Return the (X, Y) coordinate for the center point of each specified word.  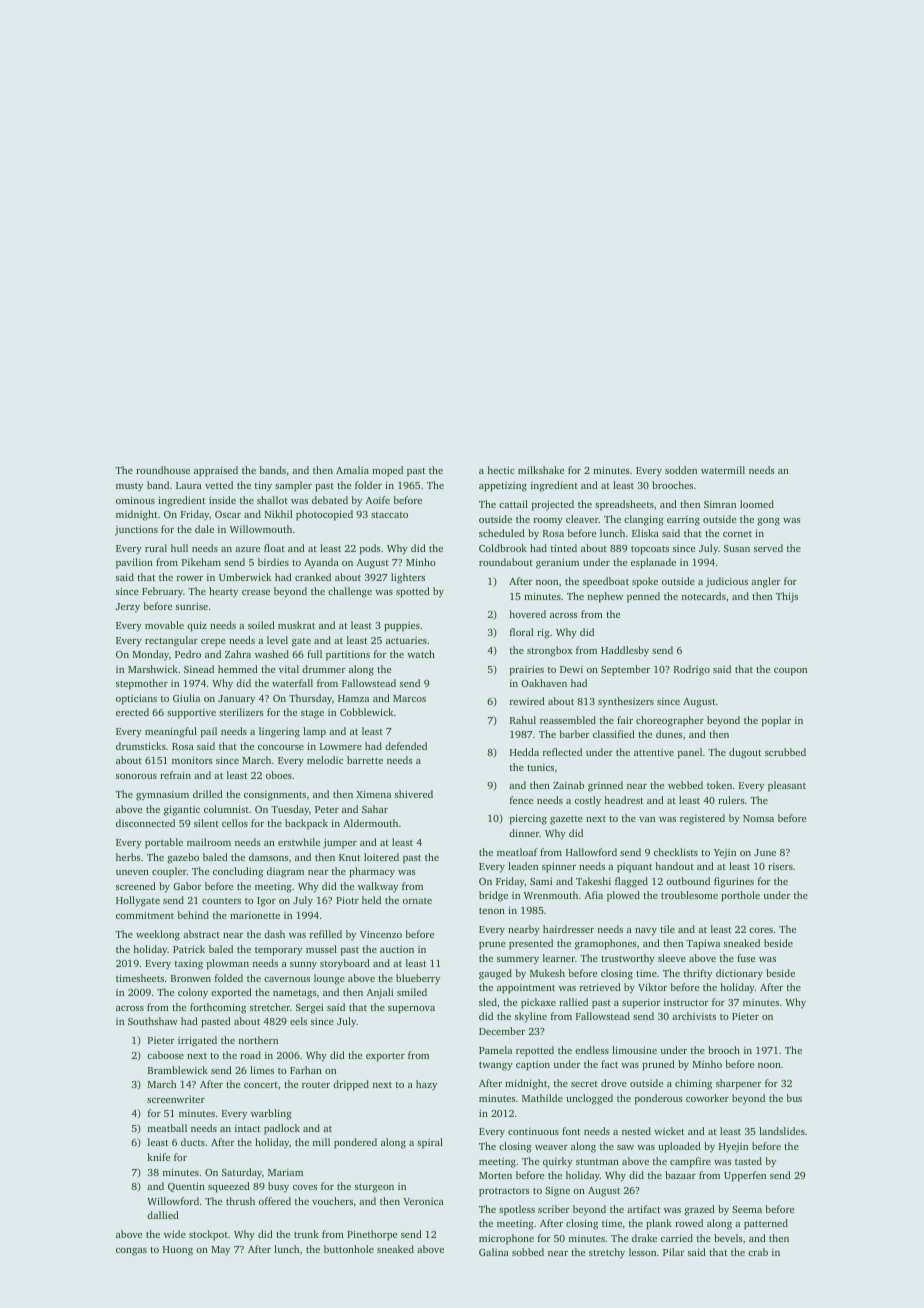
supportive (191, 714)
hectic (501, 470)
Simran (720, 504)
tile (667, 929)
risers (780, 866)
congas (131, 1252)
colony (193, 993)
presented (531, 944)
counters (221, 901)
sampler (293, 486)
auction (397, 949)
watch (421, 654)
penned (643, 597)
